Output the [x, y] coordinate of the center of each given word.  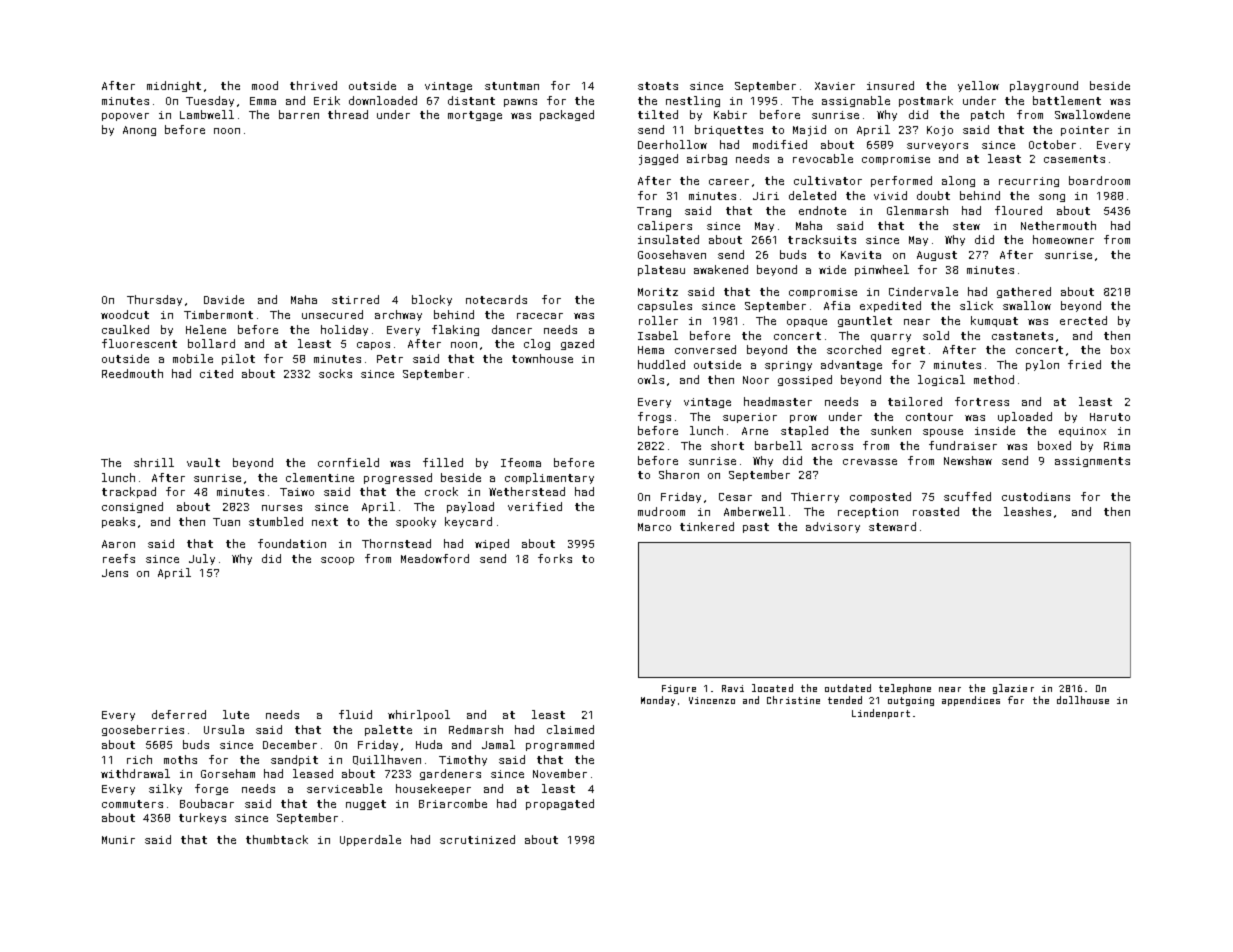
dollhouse [1083, 700]
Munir [118, 840]
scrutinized [477, 839]
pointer [1085, 131]
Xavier [835, 86]
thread [348, 114]
